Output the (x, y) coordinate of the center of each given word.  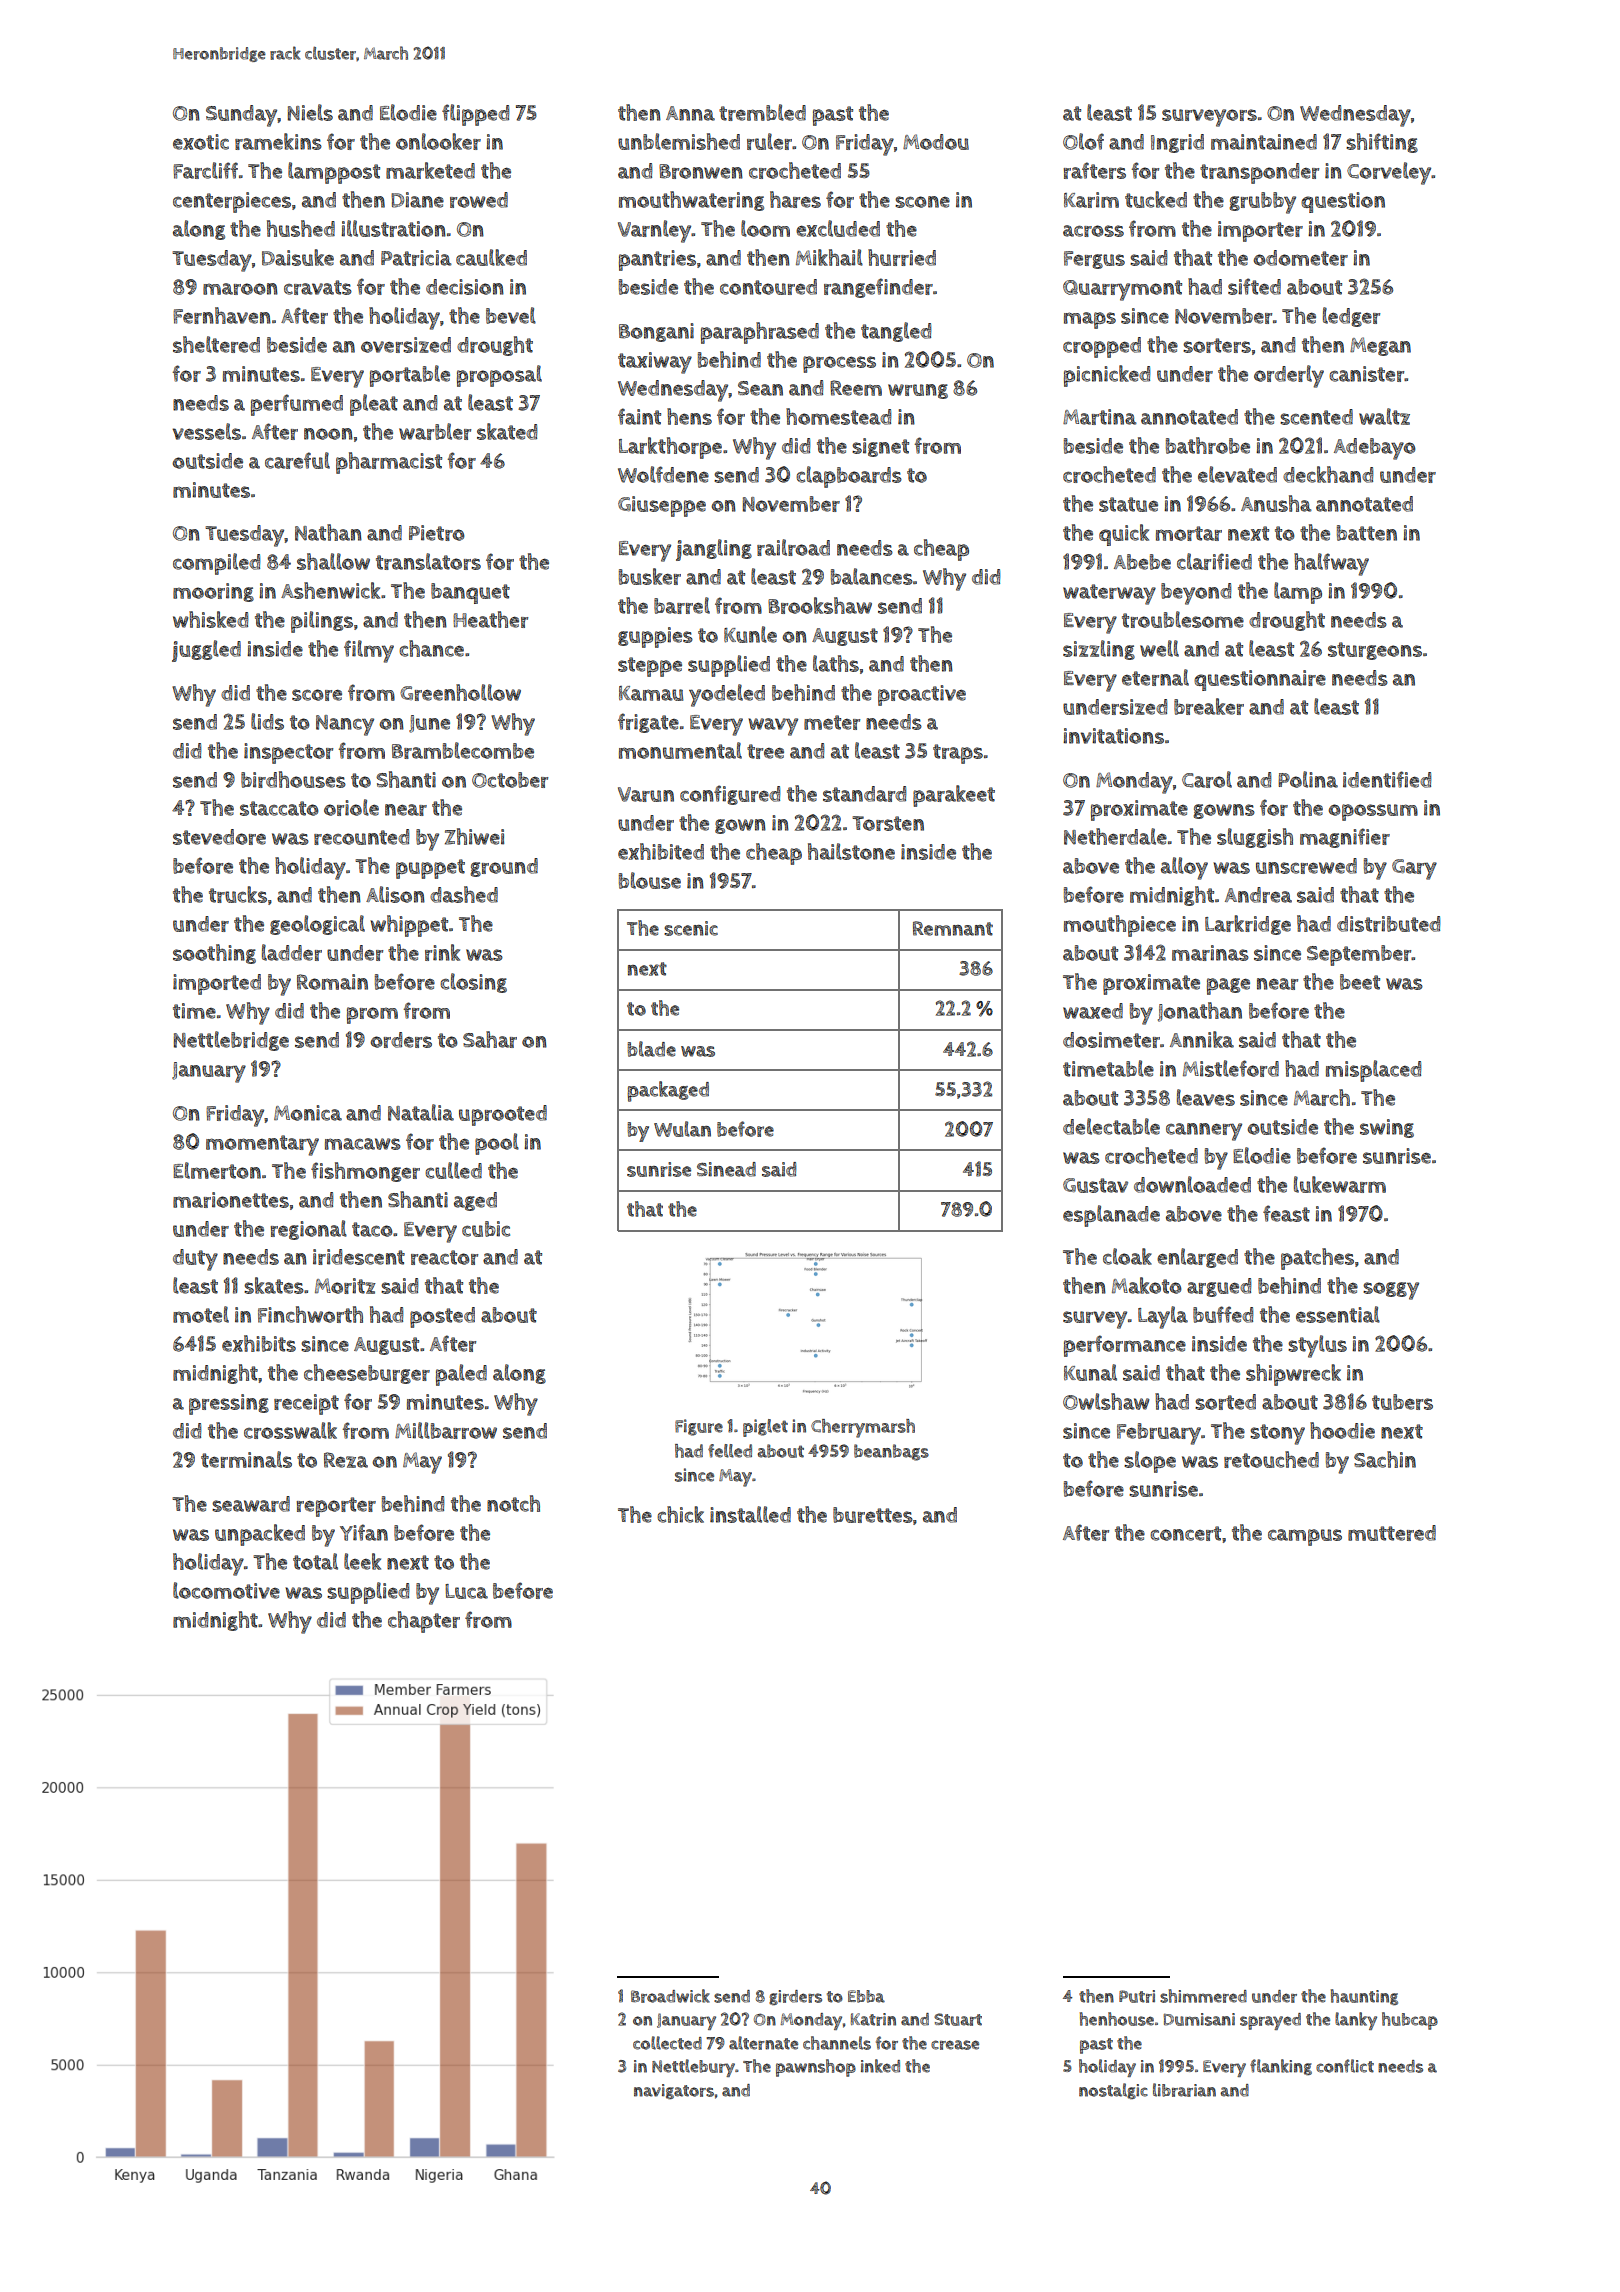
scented (1316, 417)
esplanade (1111, 1216)
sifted (1254, 286)
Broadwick (670, 1996)
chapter (424, 1622)
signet (880, 447)
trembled (762, 112)
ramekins (278, 141)
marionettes (231, 1200)
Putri (1137, 1996)
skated (507, 431)
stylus (1317, 1346)
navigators (674, 2091)
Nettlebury (693, 2068)
